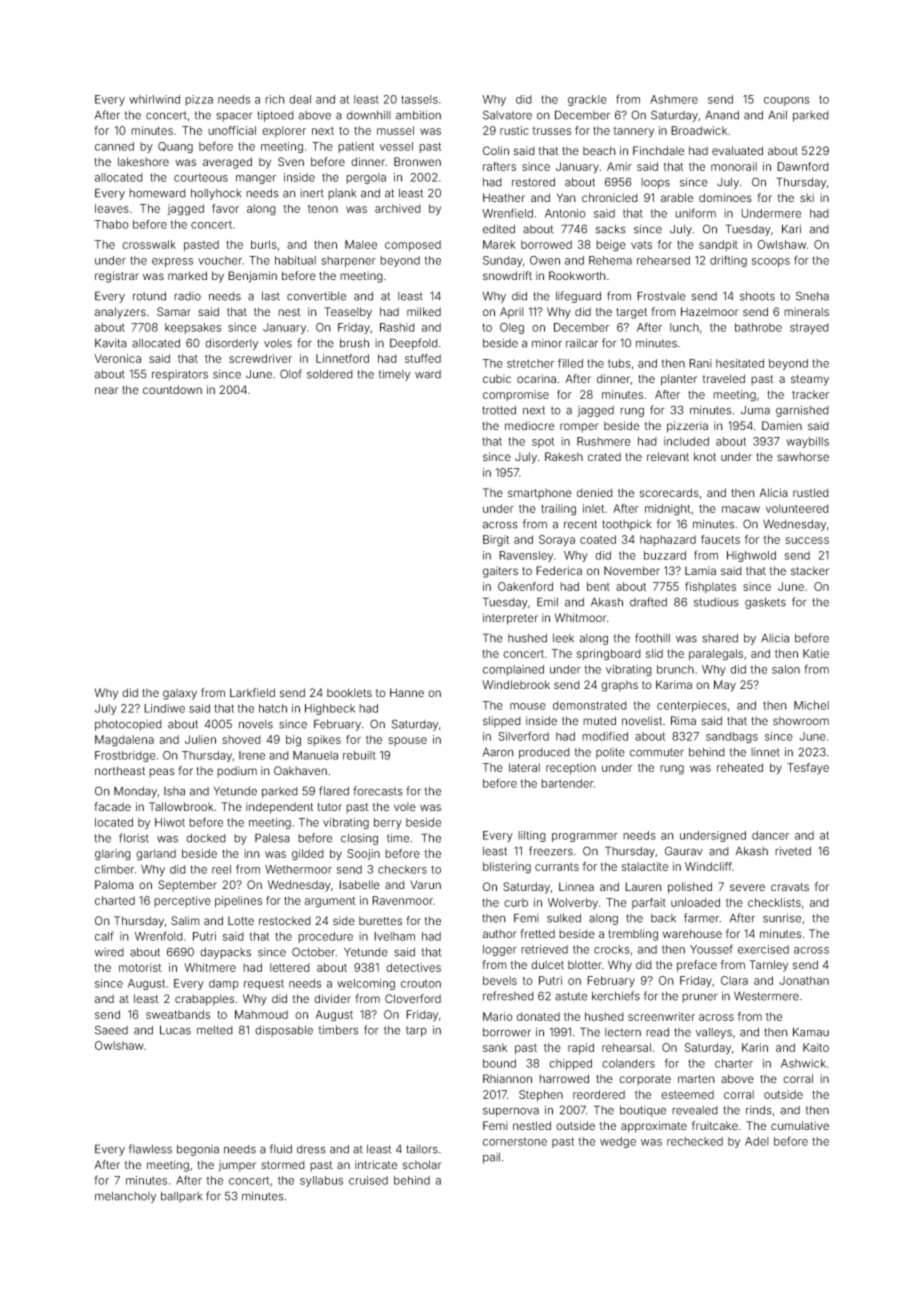 The height and width of the screenshot is (1308, 924). What do you see at coordinates (503, 261) in the screenshot?
I see `Sunday` at bounding box center [503, 261].
